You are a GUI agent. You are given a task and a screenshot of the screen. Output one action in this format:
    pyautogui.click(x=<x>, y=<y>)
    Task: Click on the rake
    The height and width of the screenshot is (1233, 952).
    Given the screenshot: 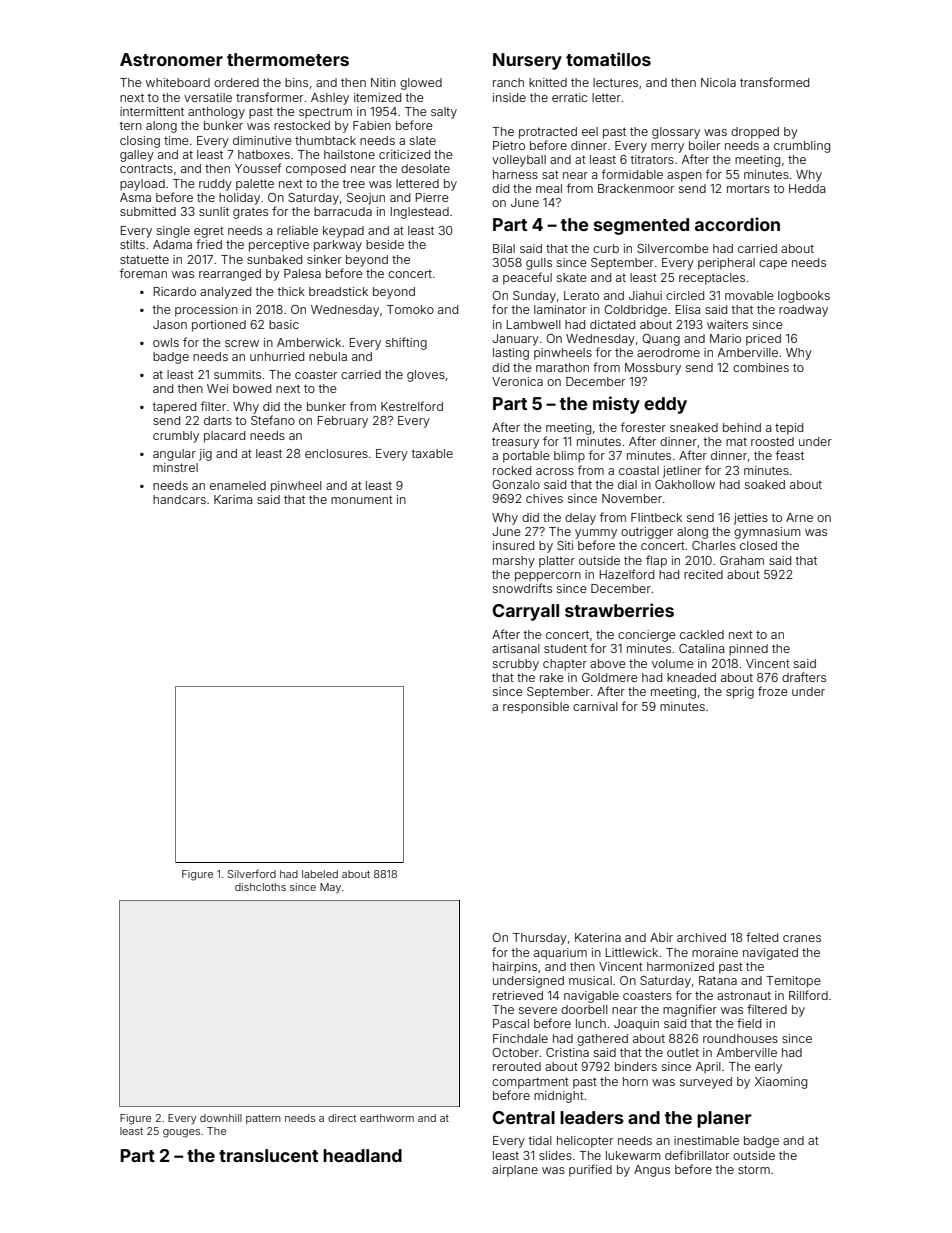 What is the action you would take?
    pyautogui.click(x=552, y=677)
